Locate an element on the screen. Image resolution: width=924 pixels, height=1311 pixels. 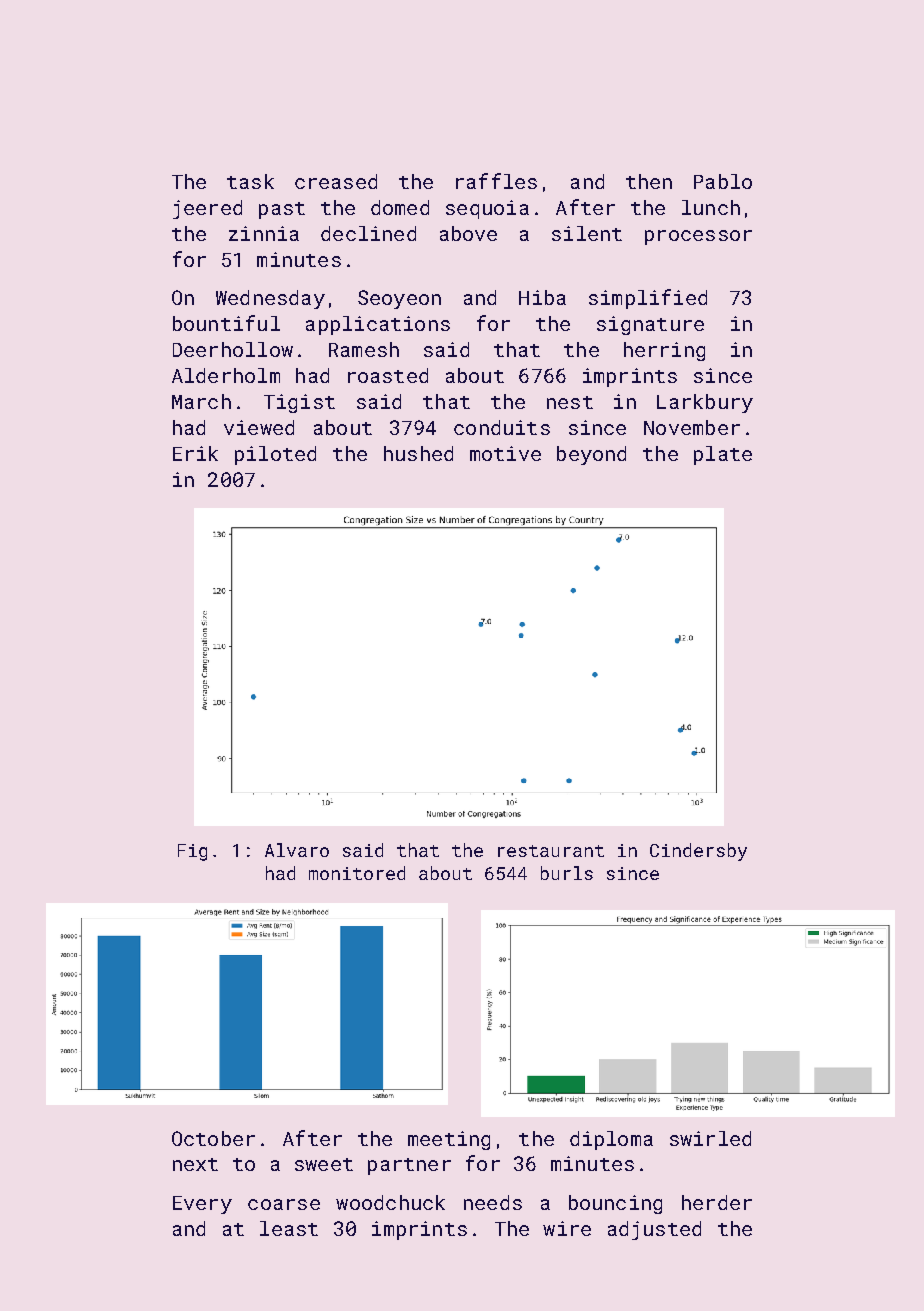
adjusted is located at coordinates (654, 1230).
